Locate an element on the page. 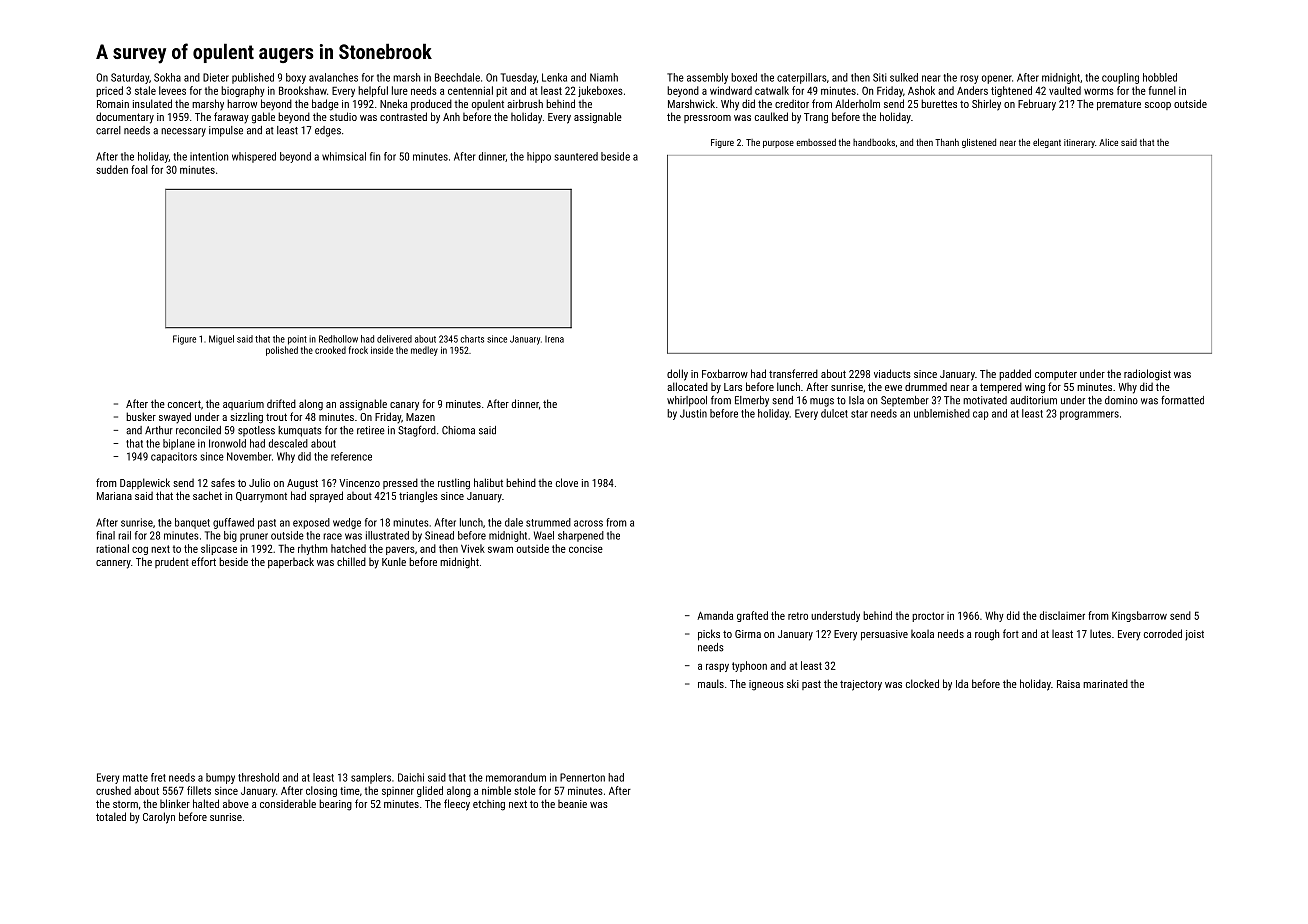 The height and width of the page is (924, 1308). vaulted is located at coordinates (1065, 90).
